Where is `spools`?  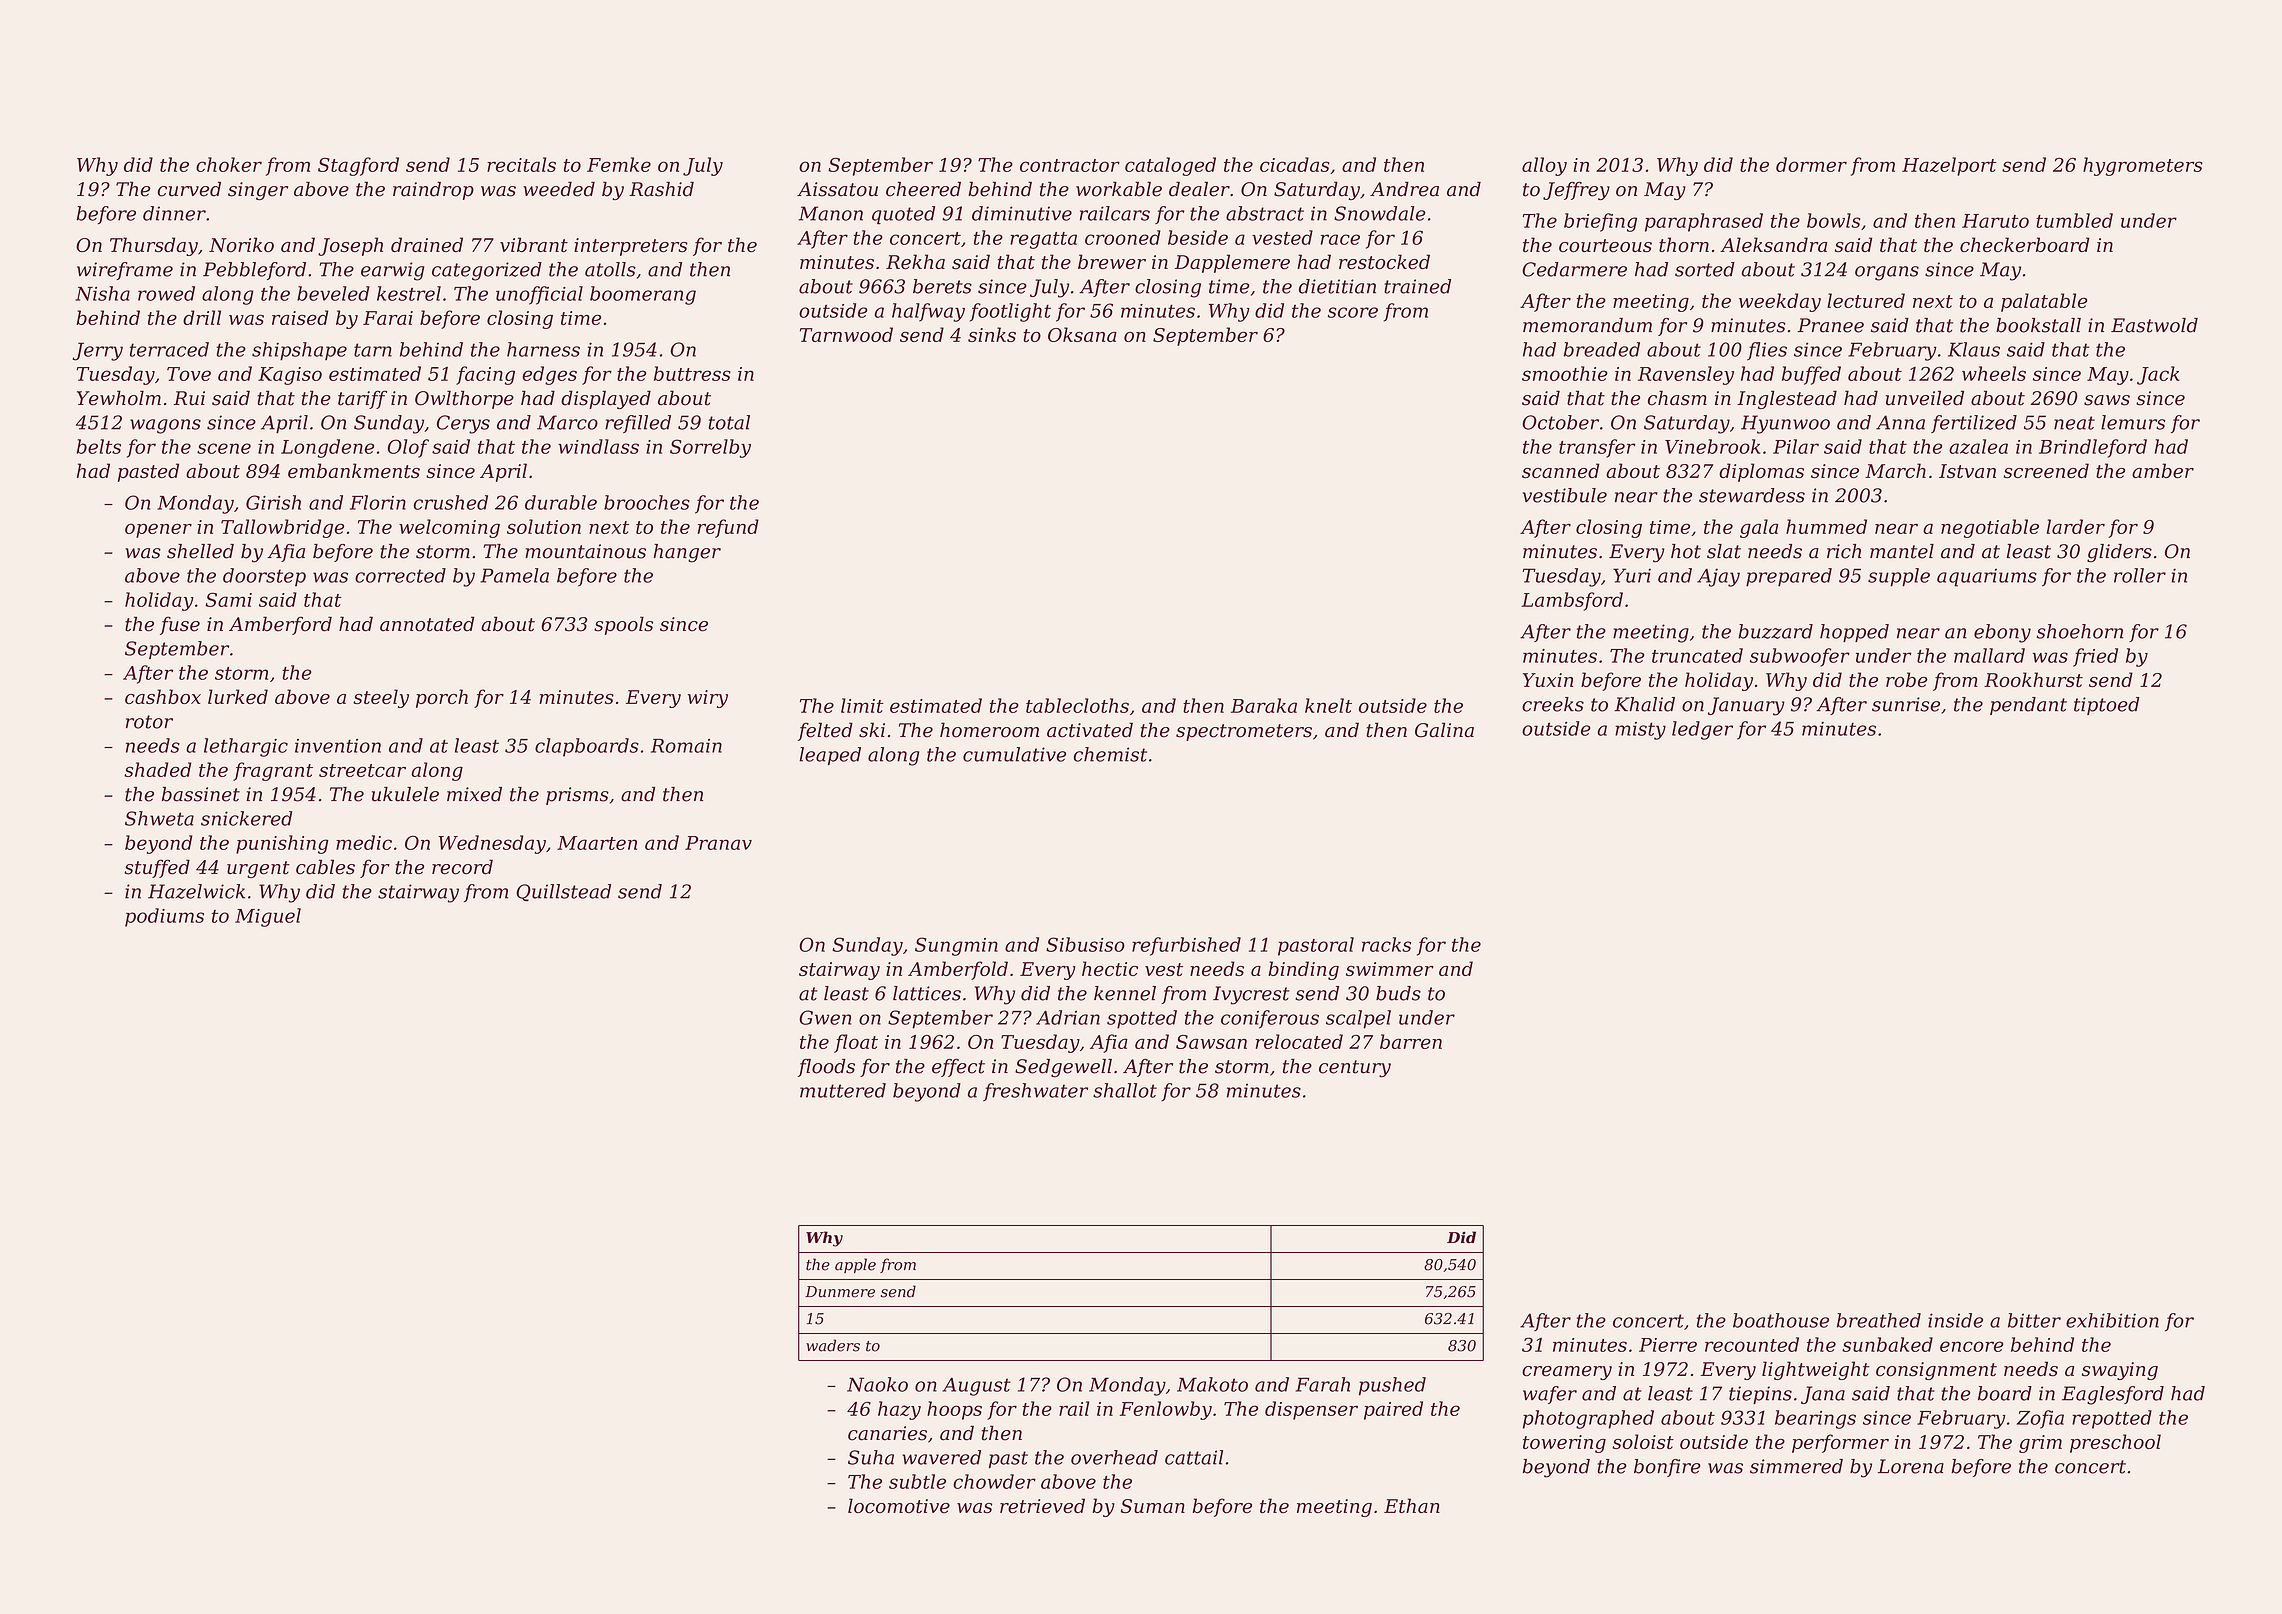
spools is located at coordinates (623, 625).
